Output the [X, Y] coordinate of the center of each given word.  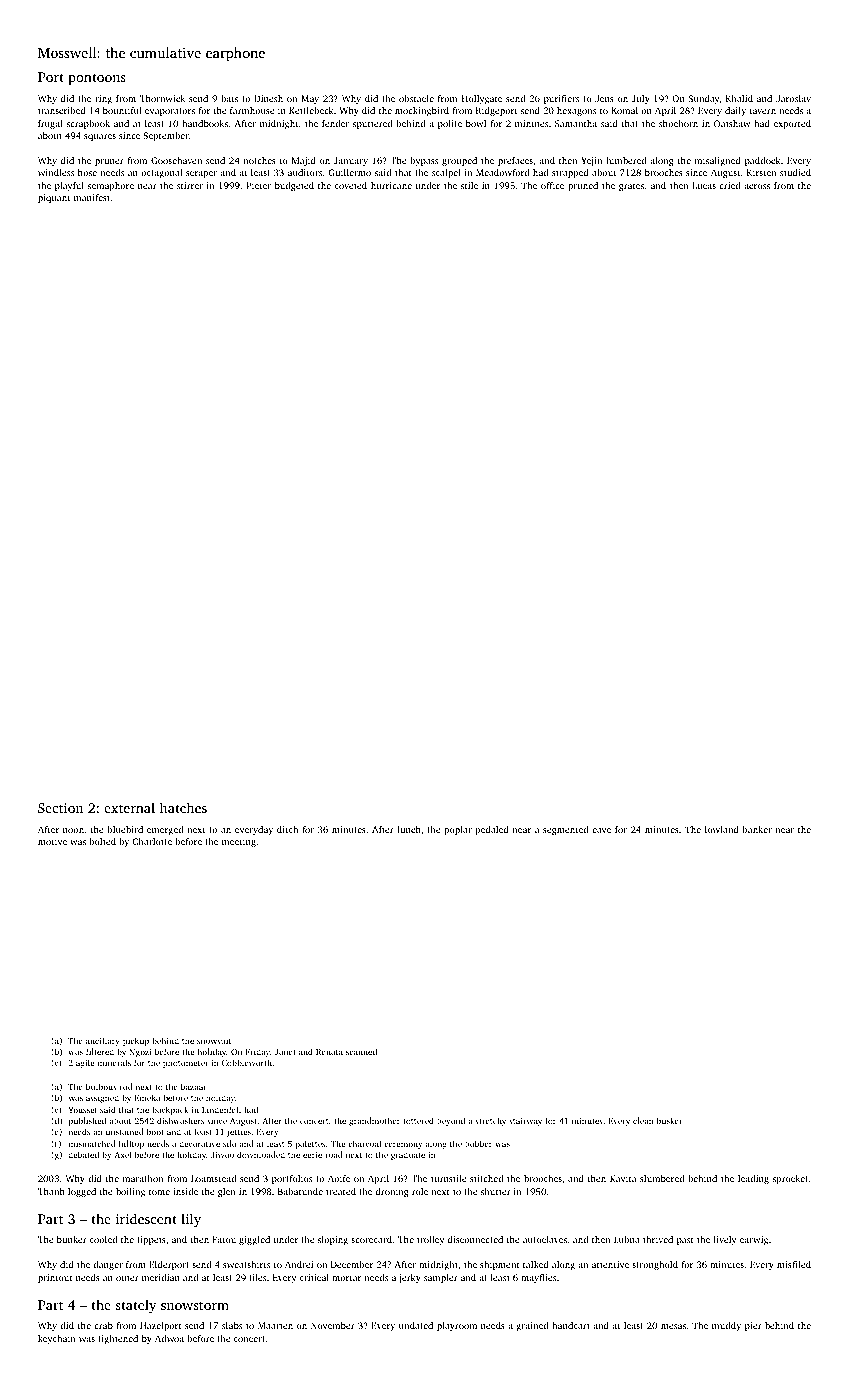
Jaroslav [793, 98]
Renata [329, 1052]
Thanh [51, 1191]
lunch [409, 829]
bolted [102, 841]
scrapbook [88, 124]
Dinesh [268, 98]
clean [643, 1120]
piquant [54, 198]
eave [601, 830]
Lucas [704, 185]
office [552, 185]
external [129, 807]
